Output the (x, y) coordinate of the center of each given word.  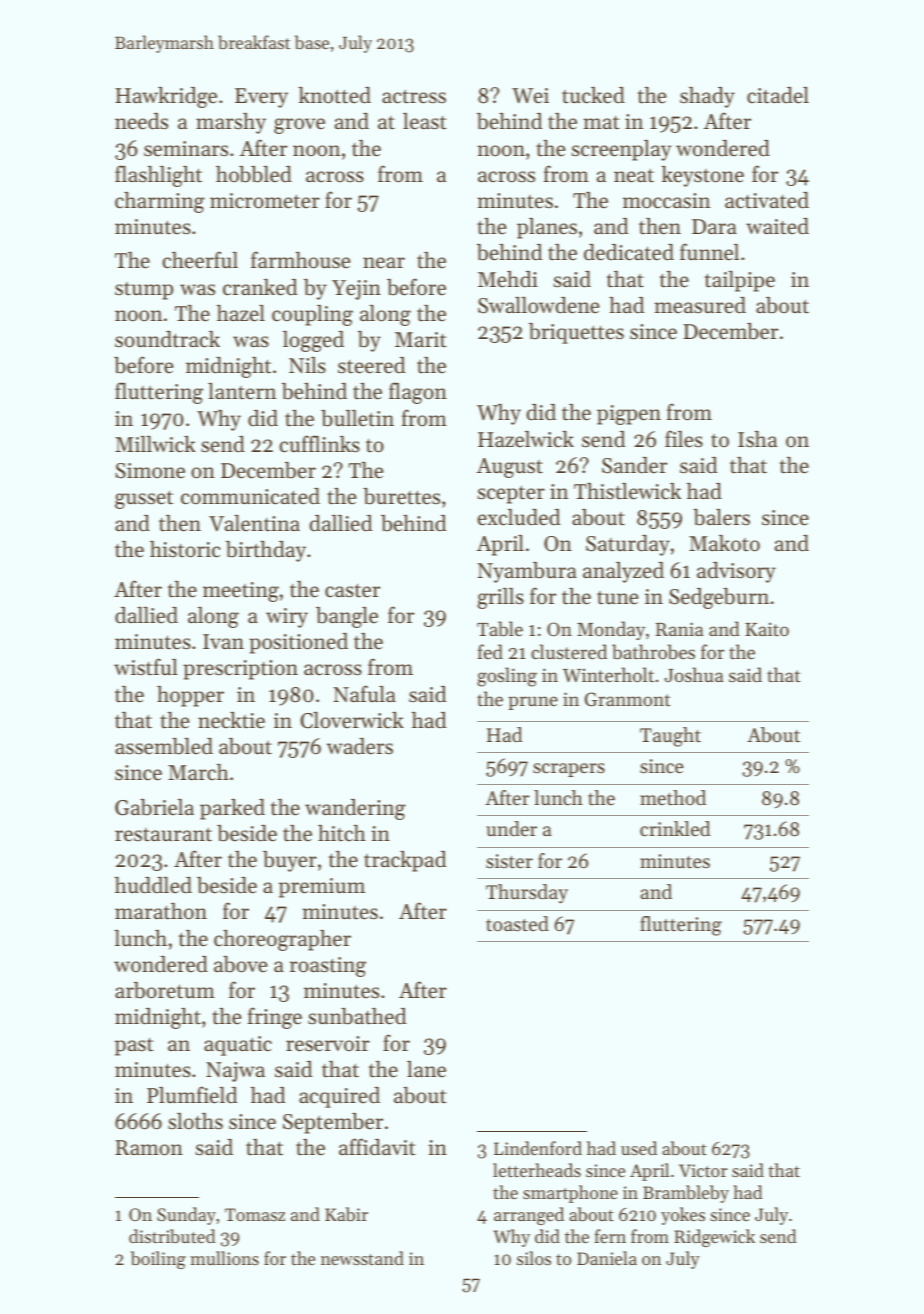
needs (141, 121)
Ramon (149, 1148)
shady (707, 97)
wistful (146, 667)
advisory (736, 572)
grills (500, 598)
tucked (593, 95)
